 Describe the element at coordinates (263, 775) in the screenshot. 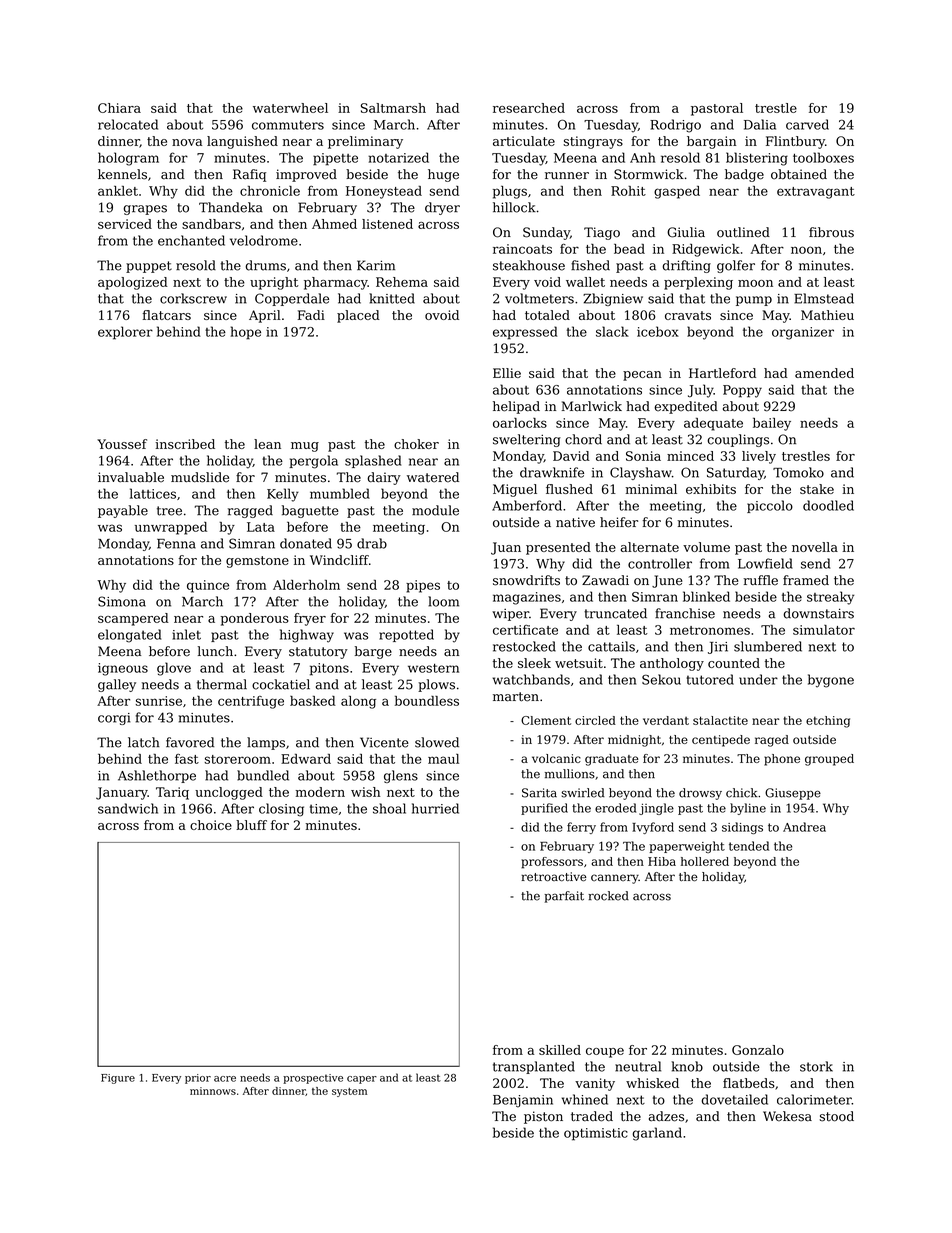

I see `bundled` at that location.
